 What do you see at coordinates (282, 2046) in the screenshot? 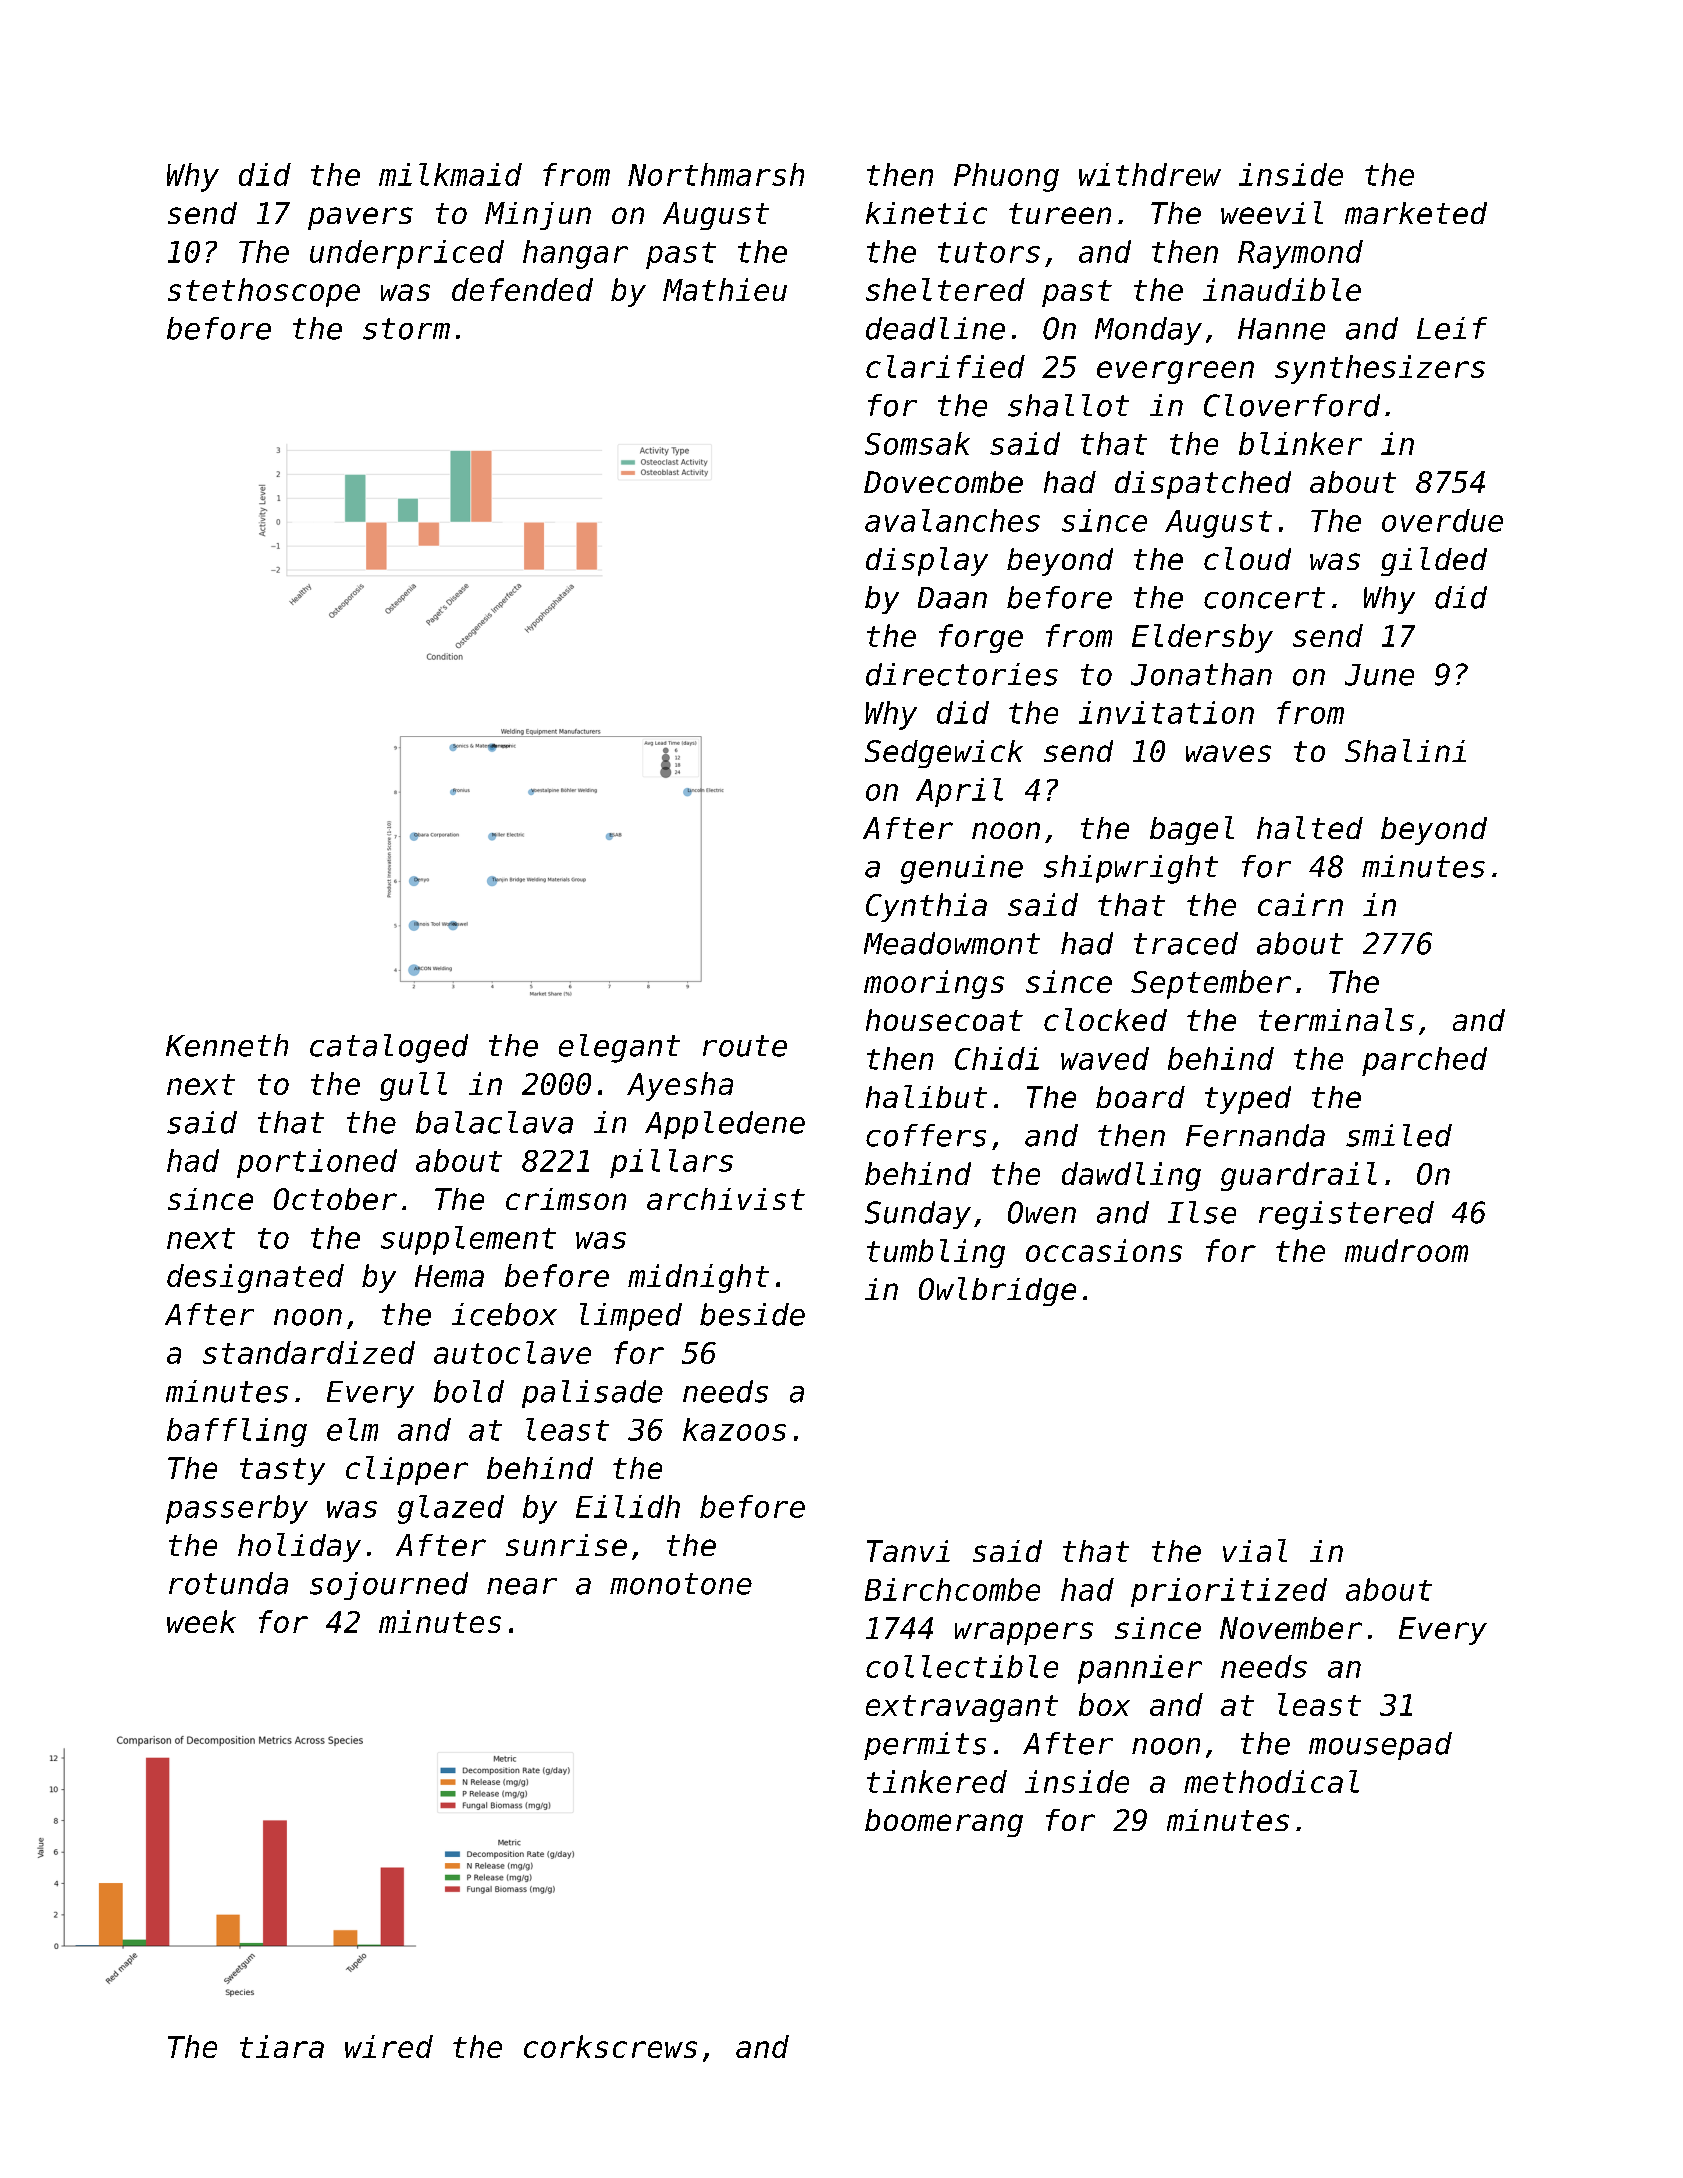
I see `tiara` at bounding box center [282, 2046].
